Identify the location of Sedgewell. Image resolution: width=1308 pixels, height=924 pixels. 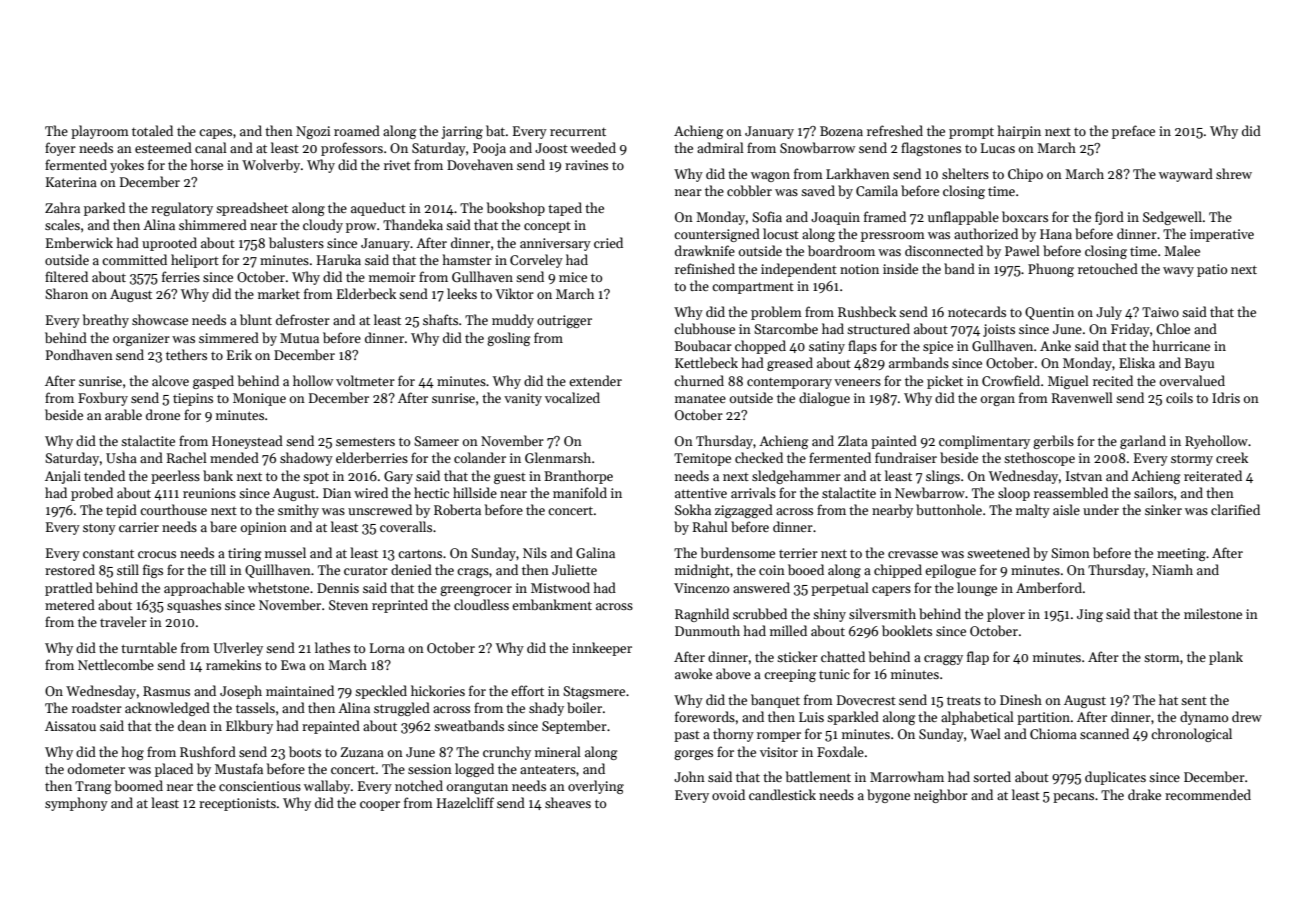
(1172, 218).
